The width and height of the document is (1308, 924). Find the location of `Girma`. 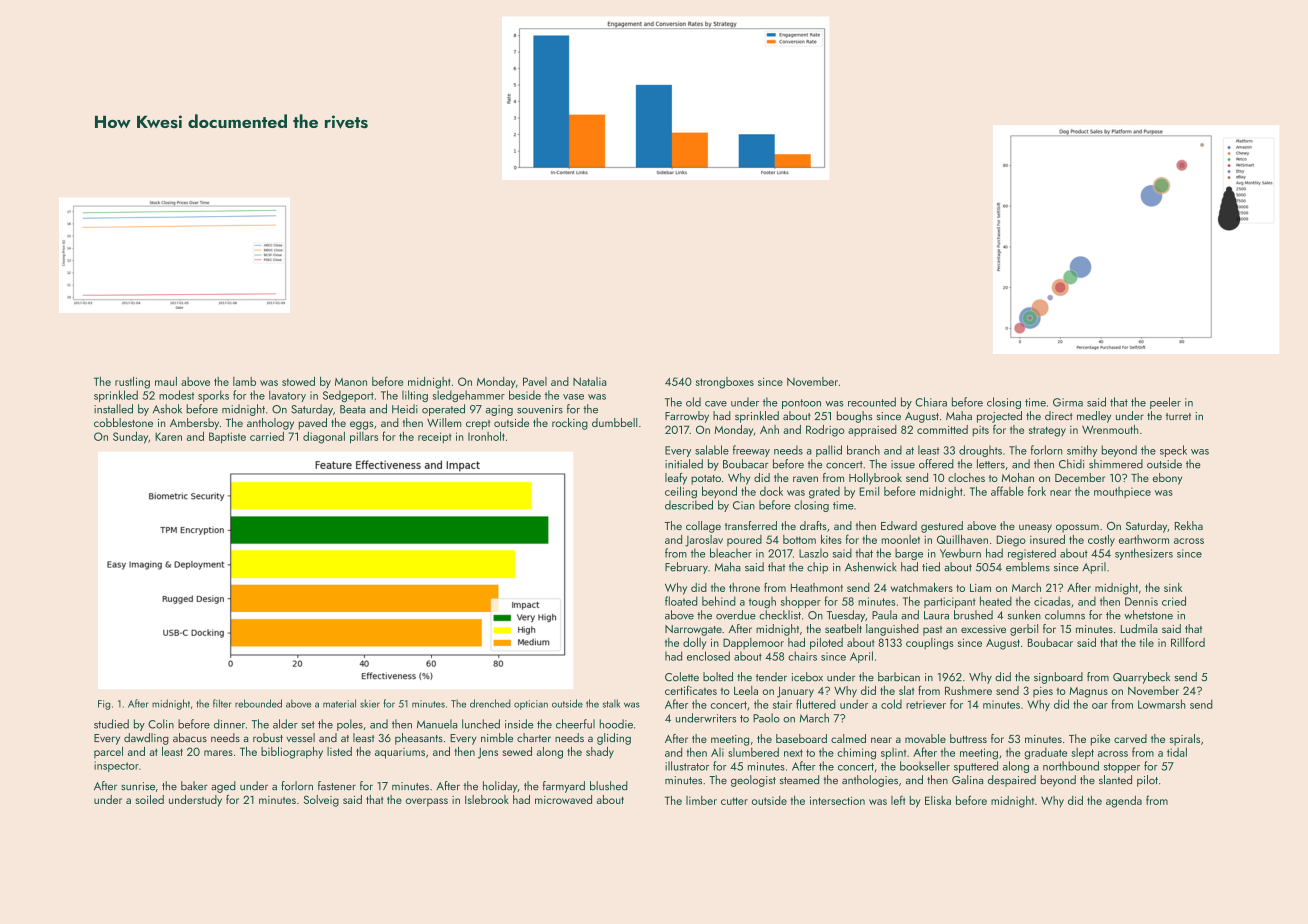

Girma is located at coordinates (1068, 402).
